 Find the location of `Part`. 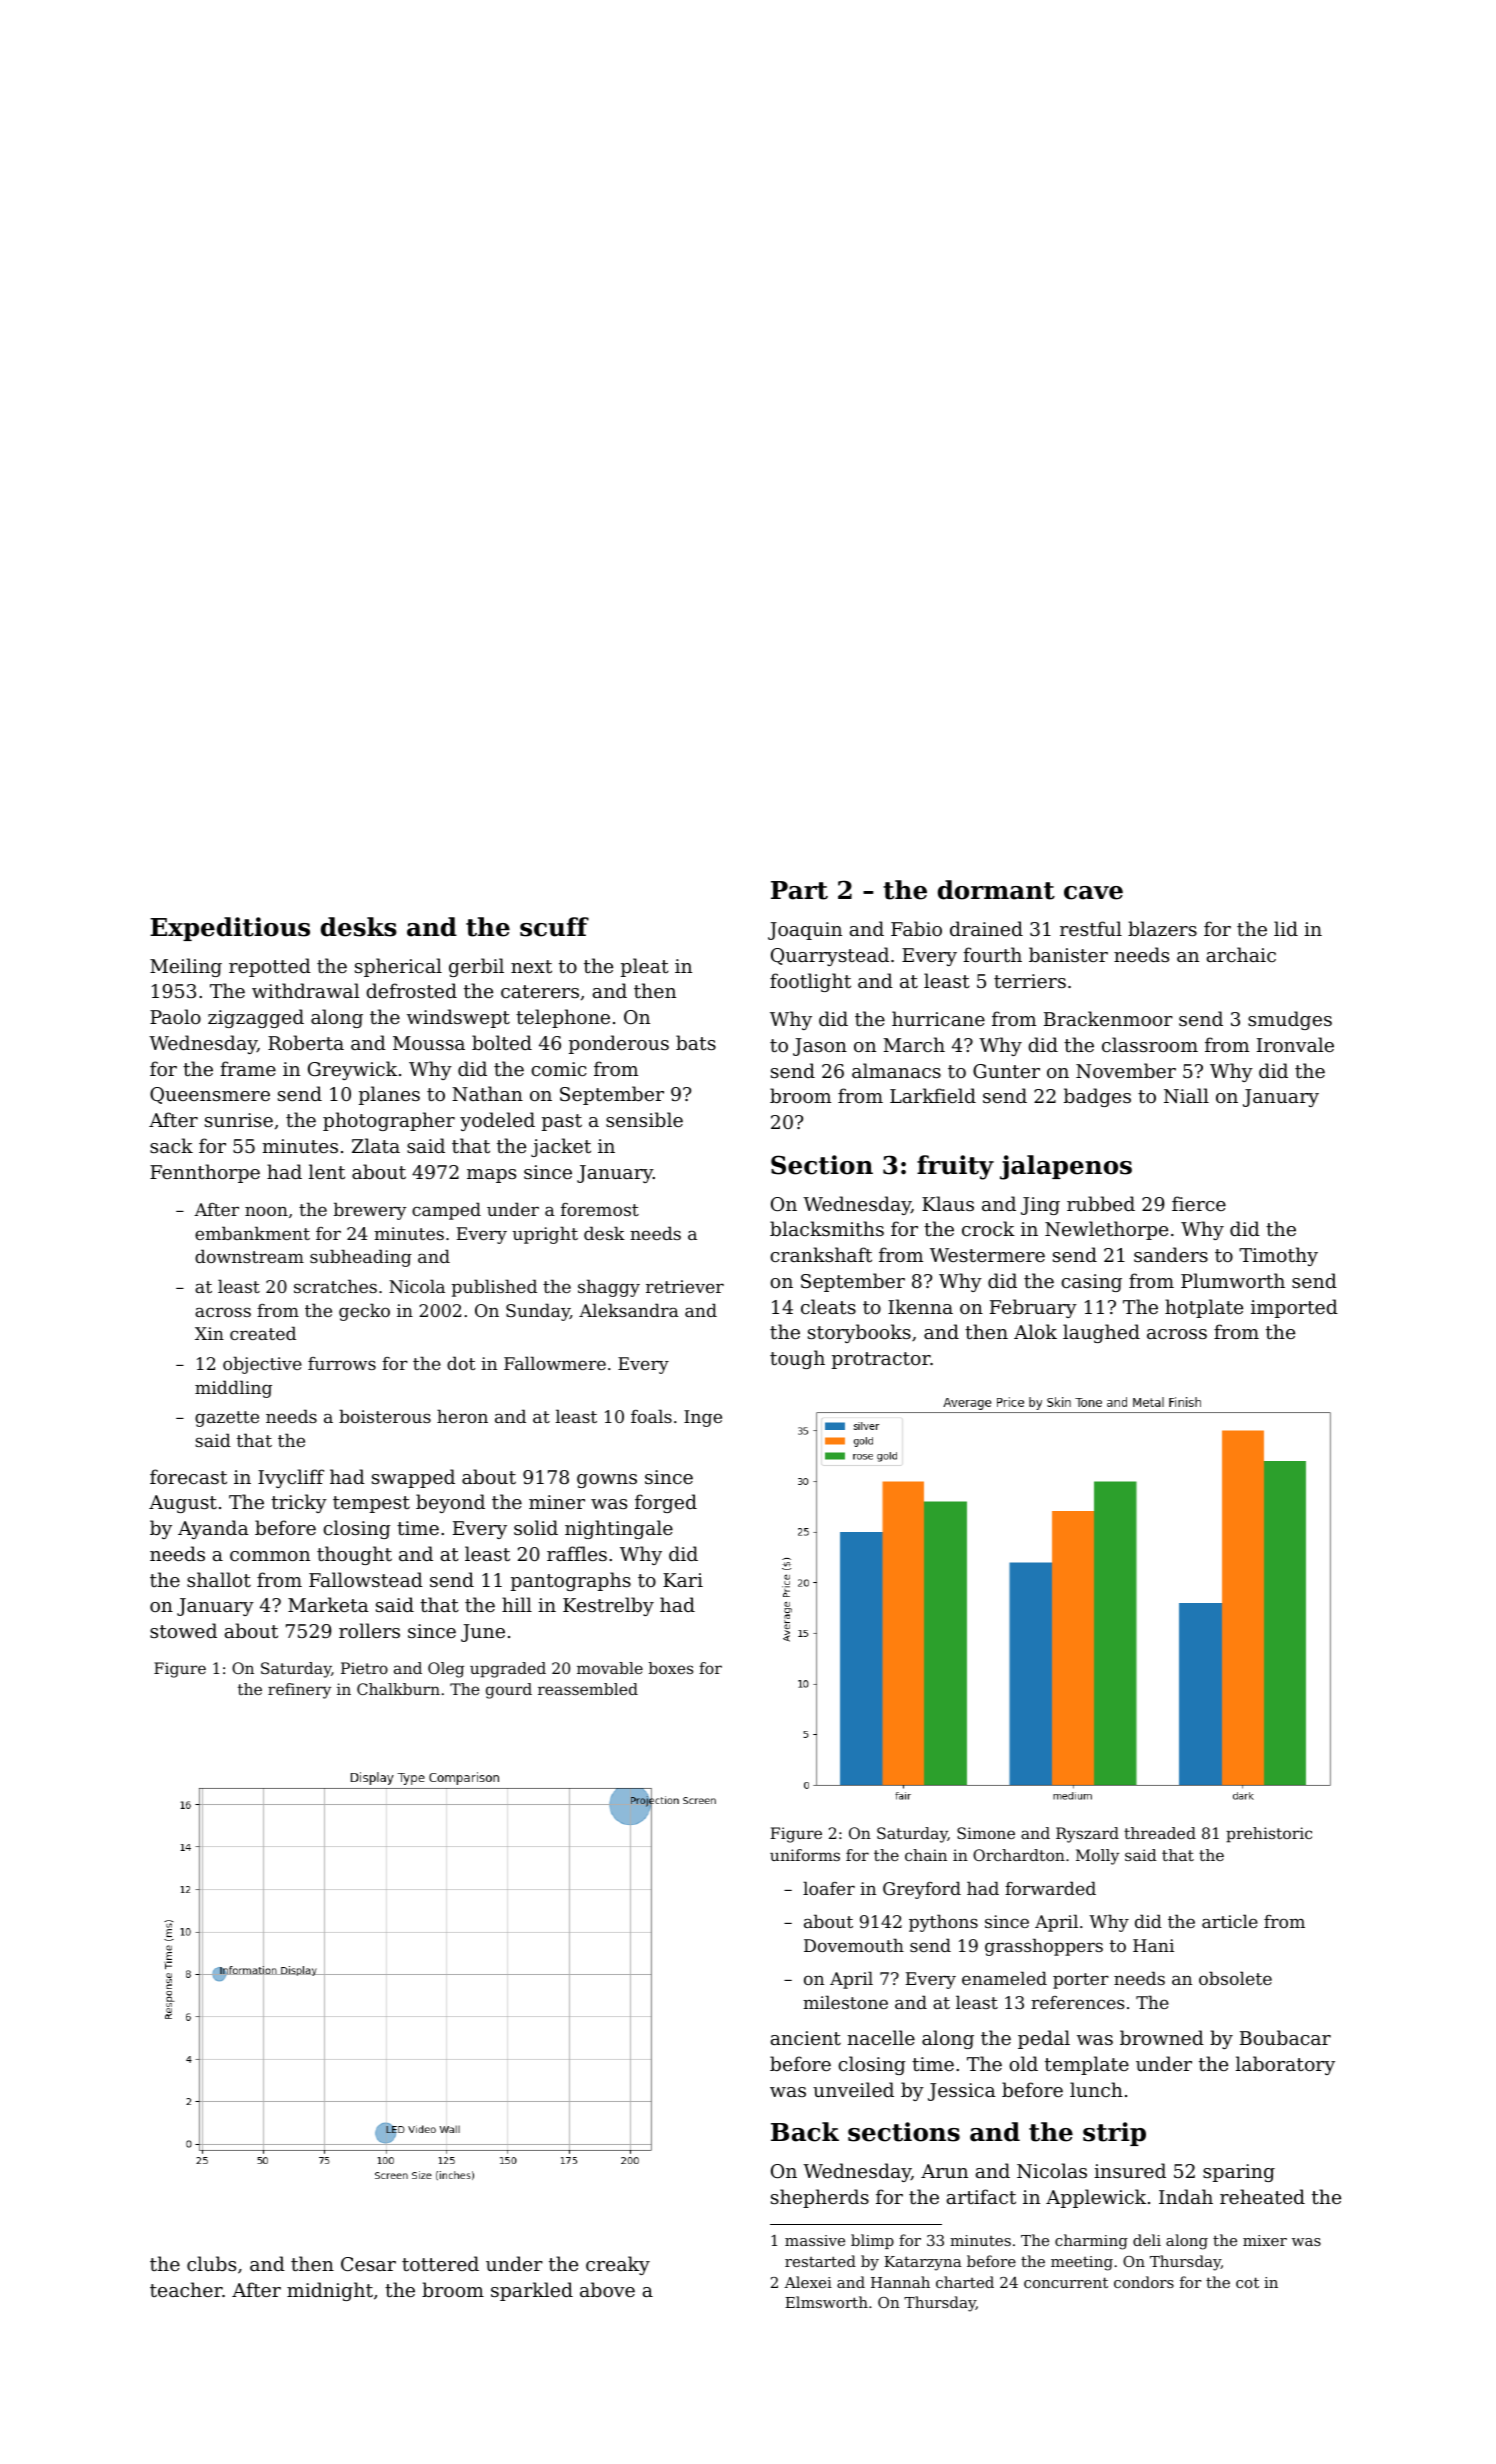

Part is located at coordinates (799, 890).
